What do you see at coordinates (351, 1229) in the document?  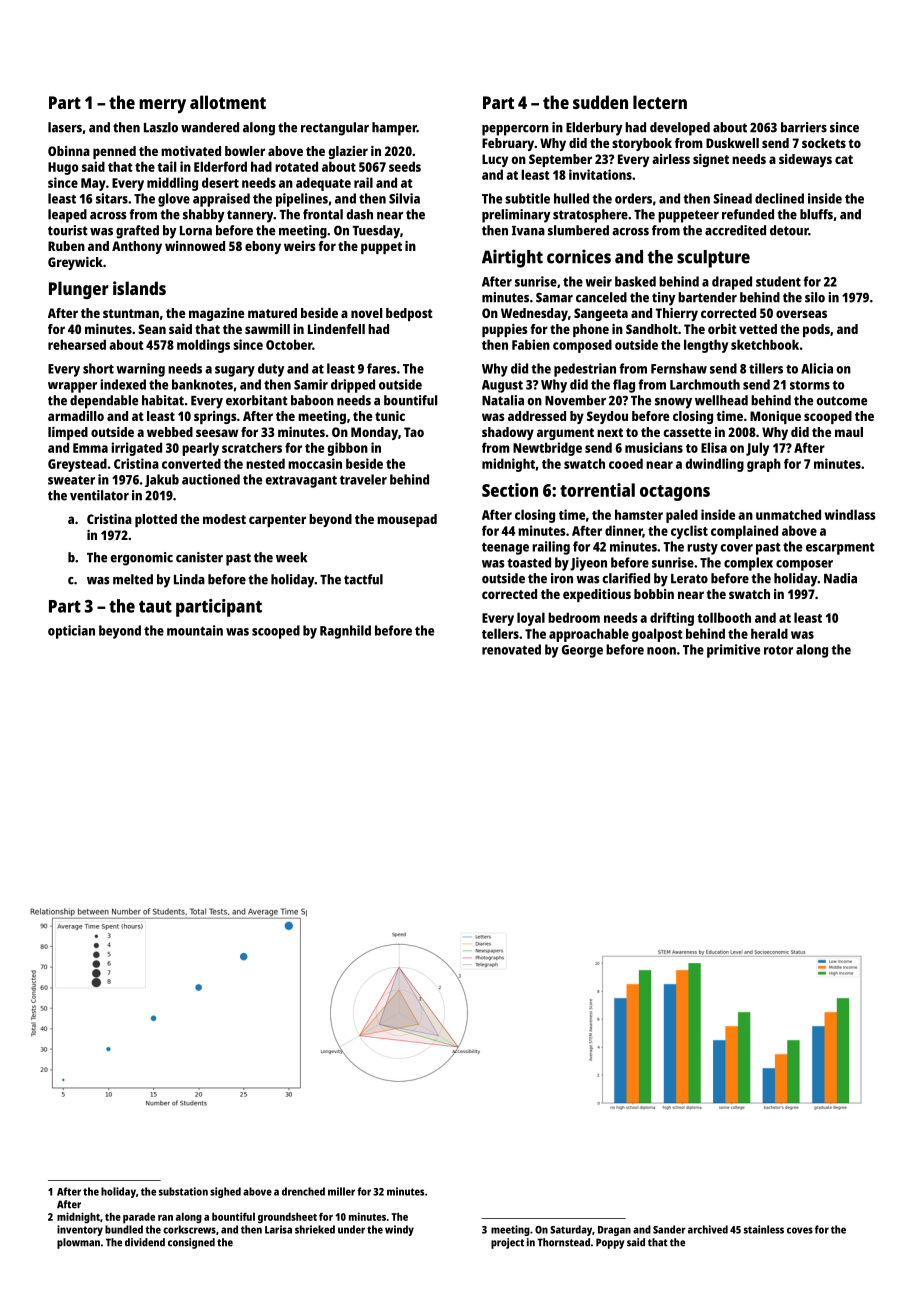 I see `under` at bounding box center [351, 1229].
